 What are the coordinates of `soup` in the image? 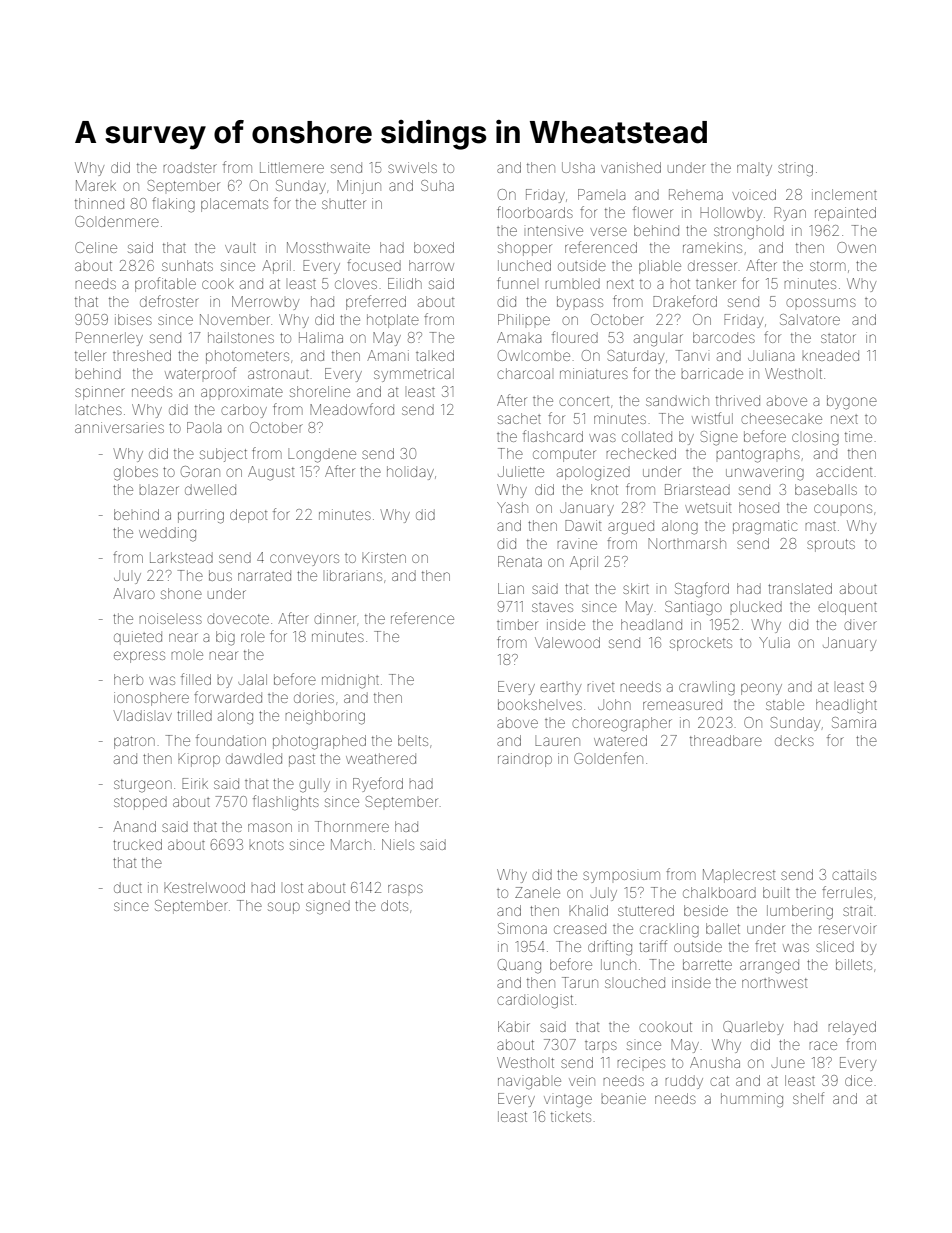 It's located at (284, 908).
